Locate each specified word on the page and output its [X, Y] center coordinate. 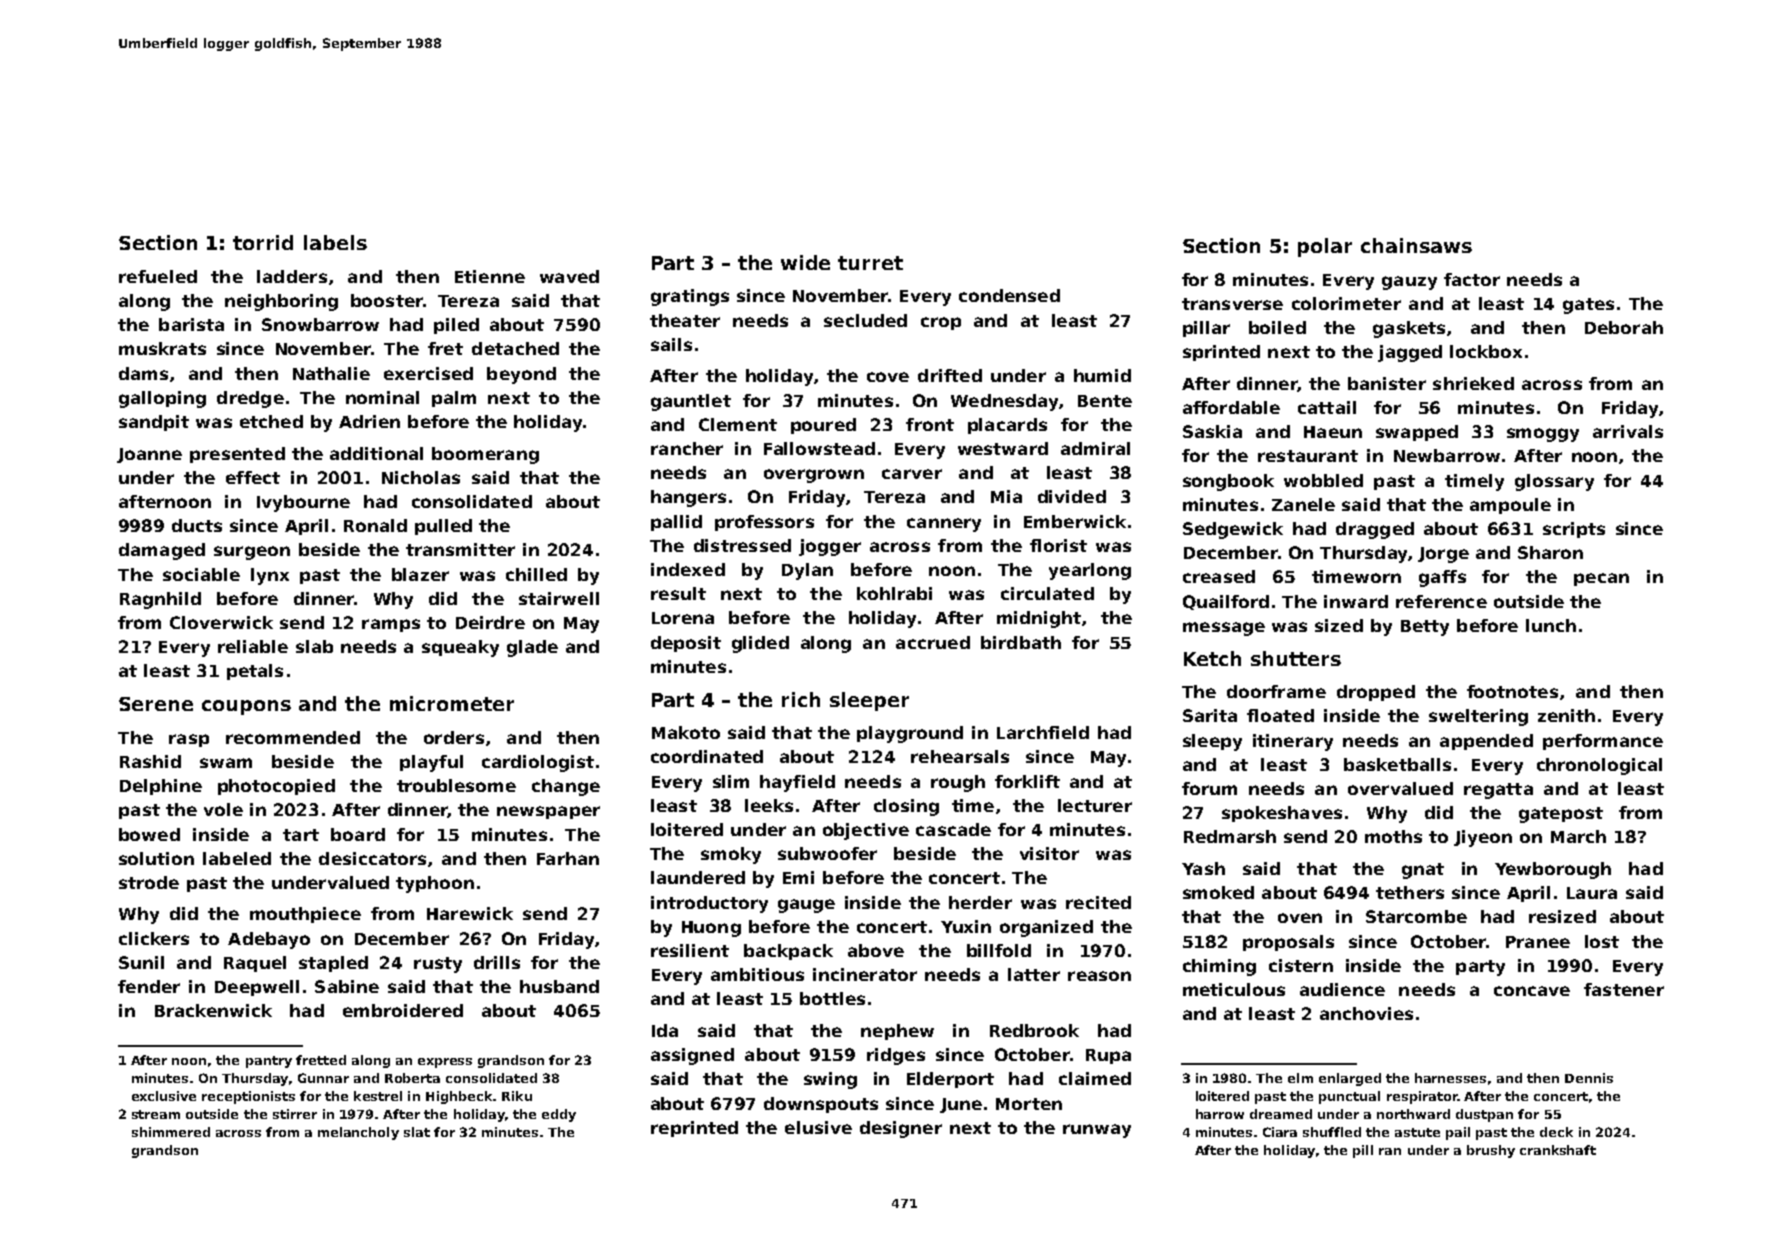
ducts [197, 525]
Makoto [686, 732]
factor [1472, 279]
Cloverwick [221, 622]
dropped [1376, 693]
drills [497, 962]
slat [417, 1132]
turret [870, 263]
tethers [1410, 892]
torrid [263, 242]
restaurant [1308, 456]
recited [1098, 902]
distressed [742, 545]
